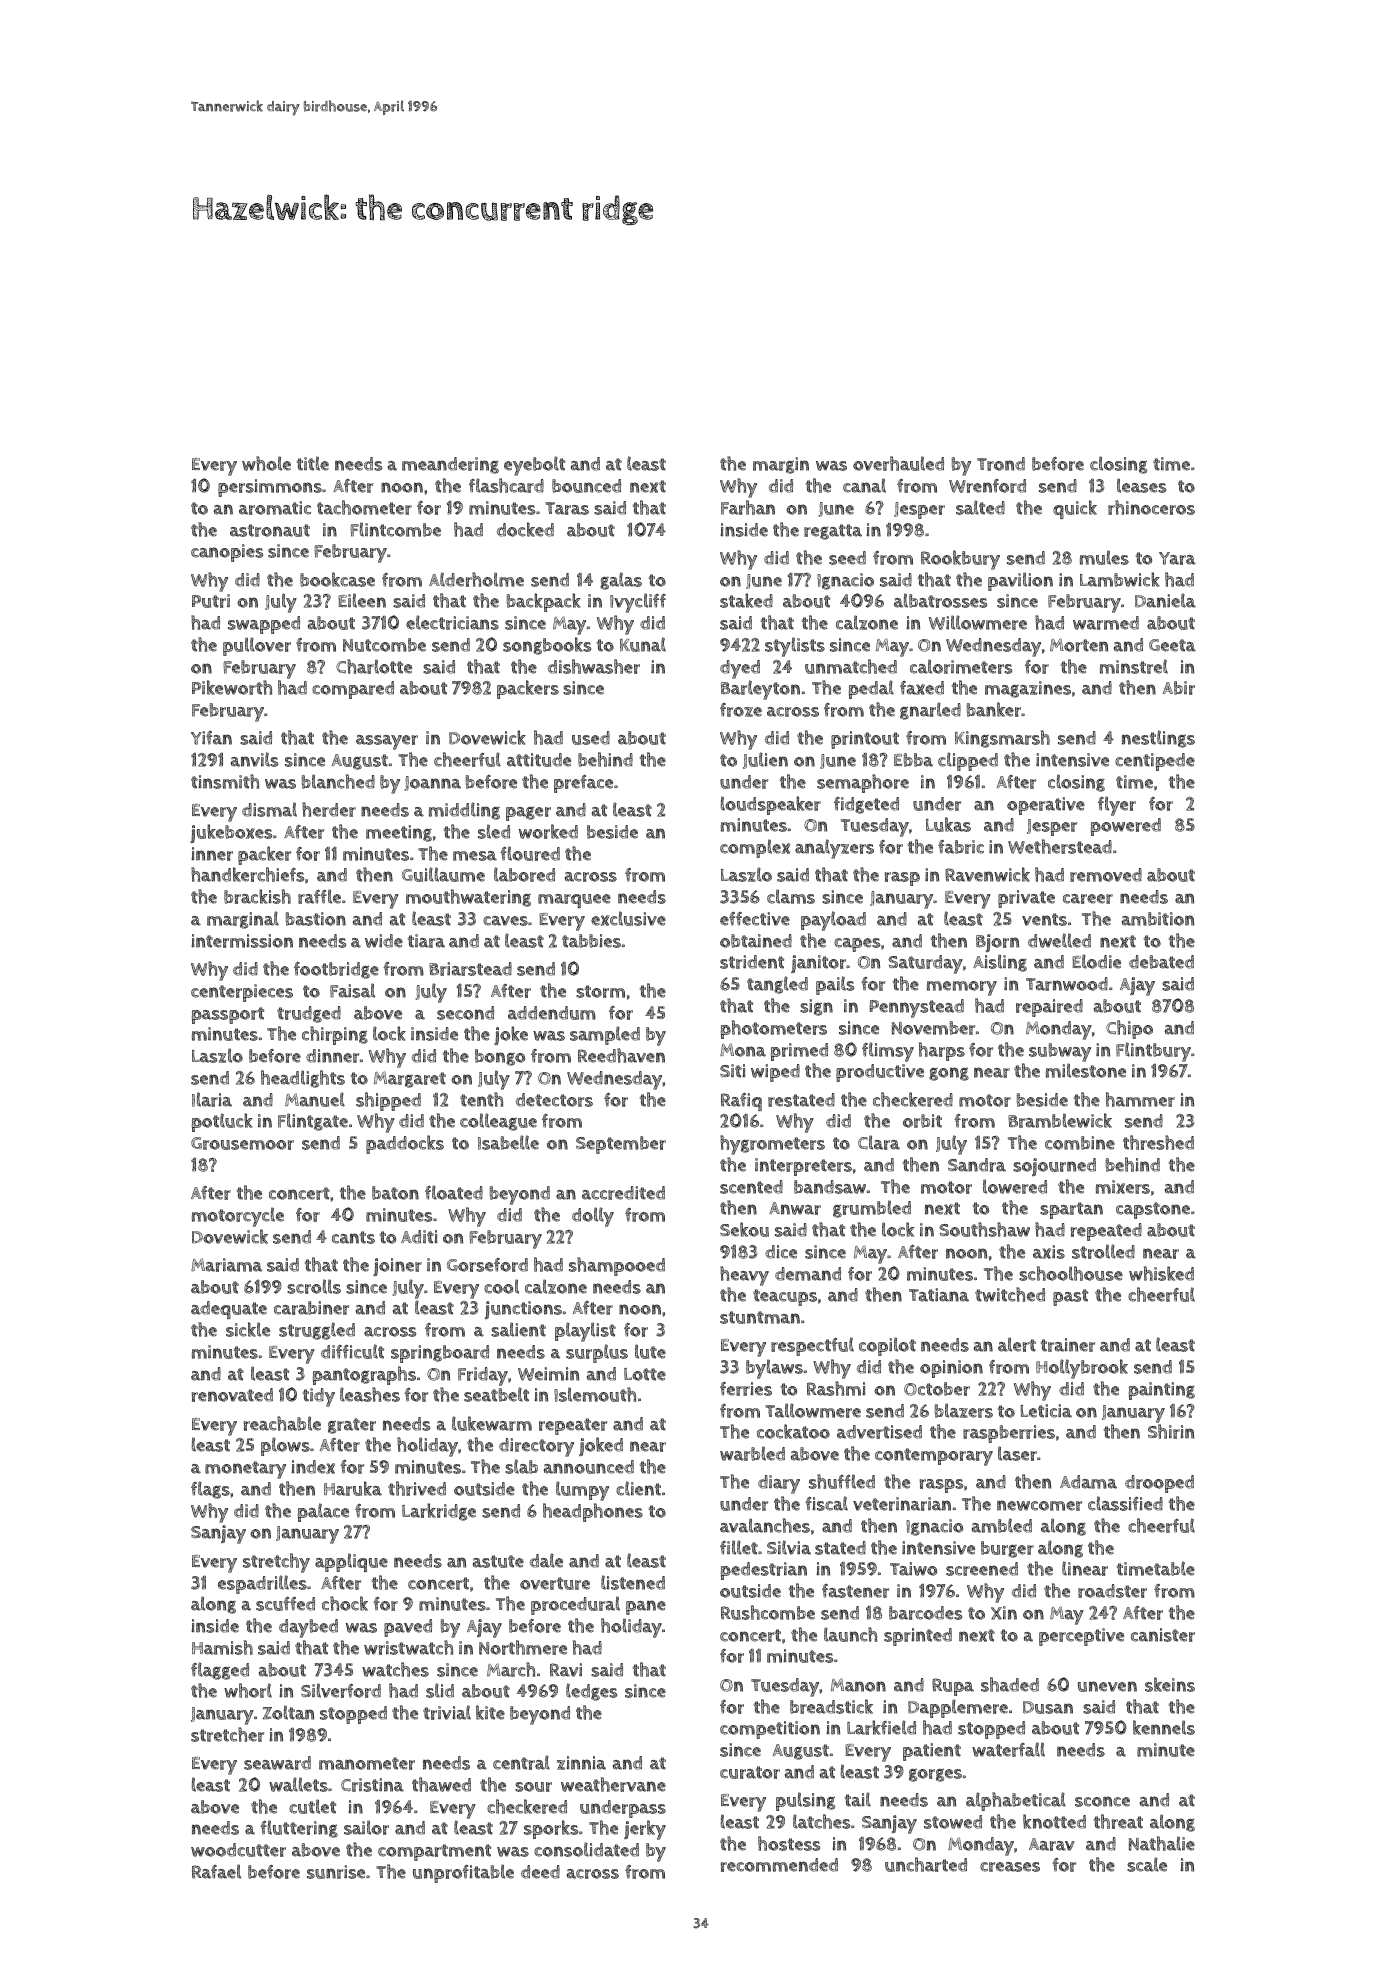  Describe the element at coordinates (1001, 464) in the screenshot. I see `Trond` at that location.
